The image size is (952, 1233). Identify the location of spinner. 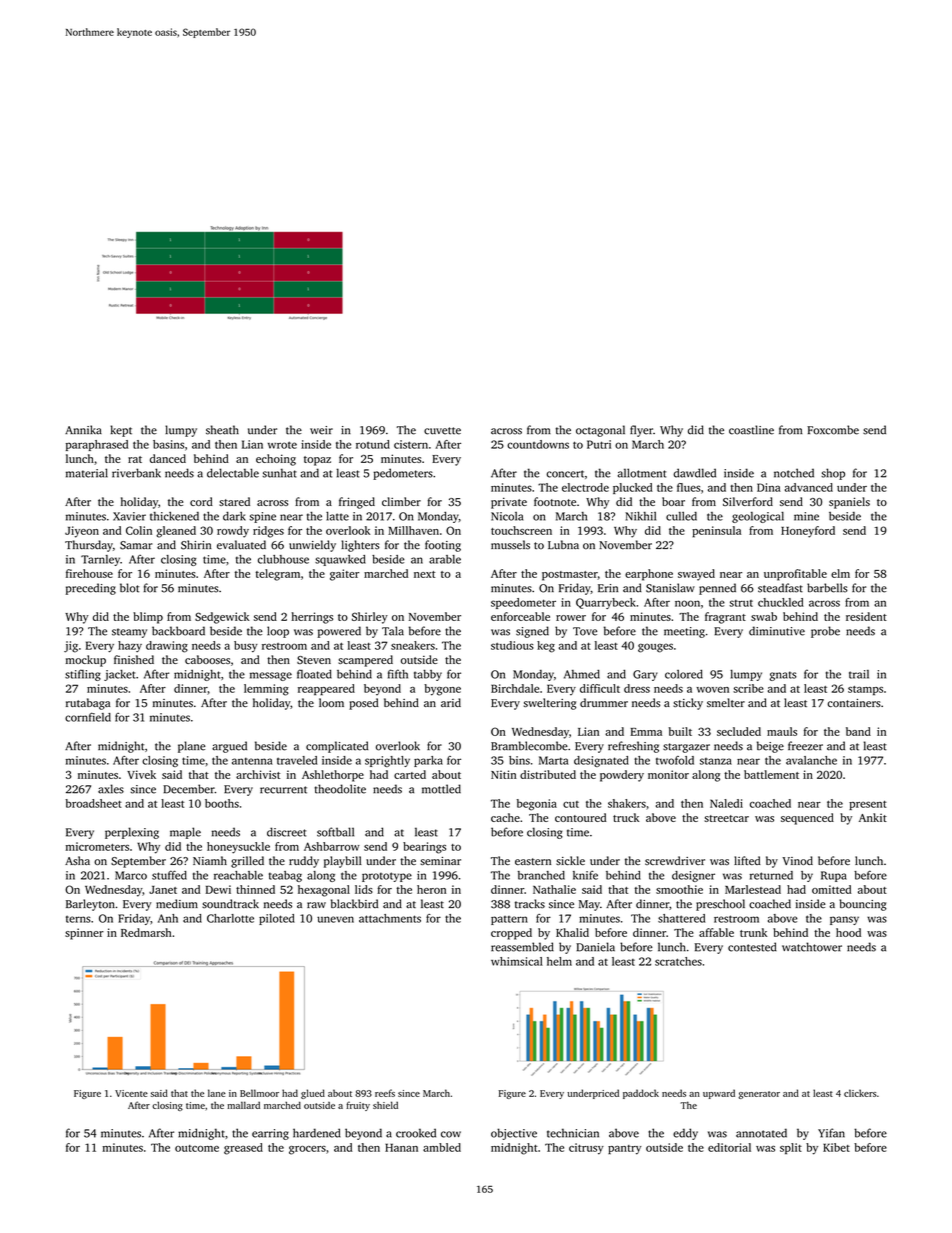
(84, 934).
